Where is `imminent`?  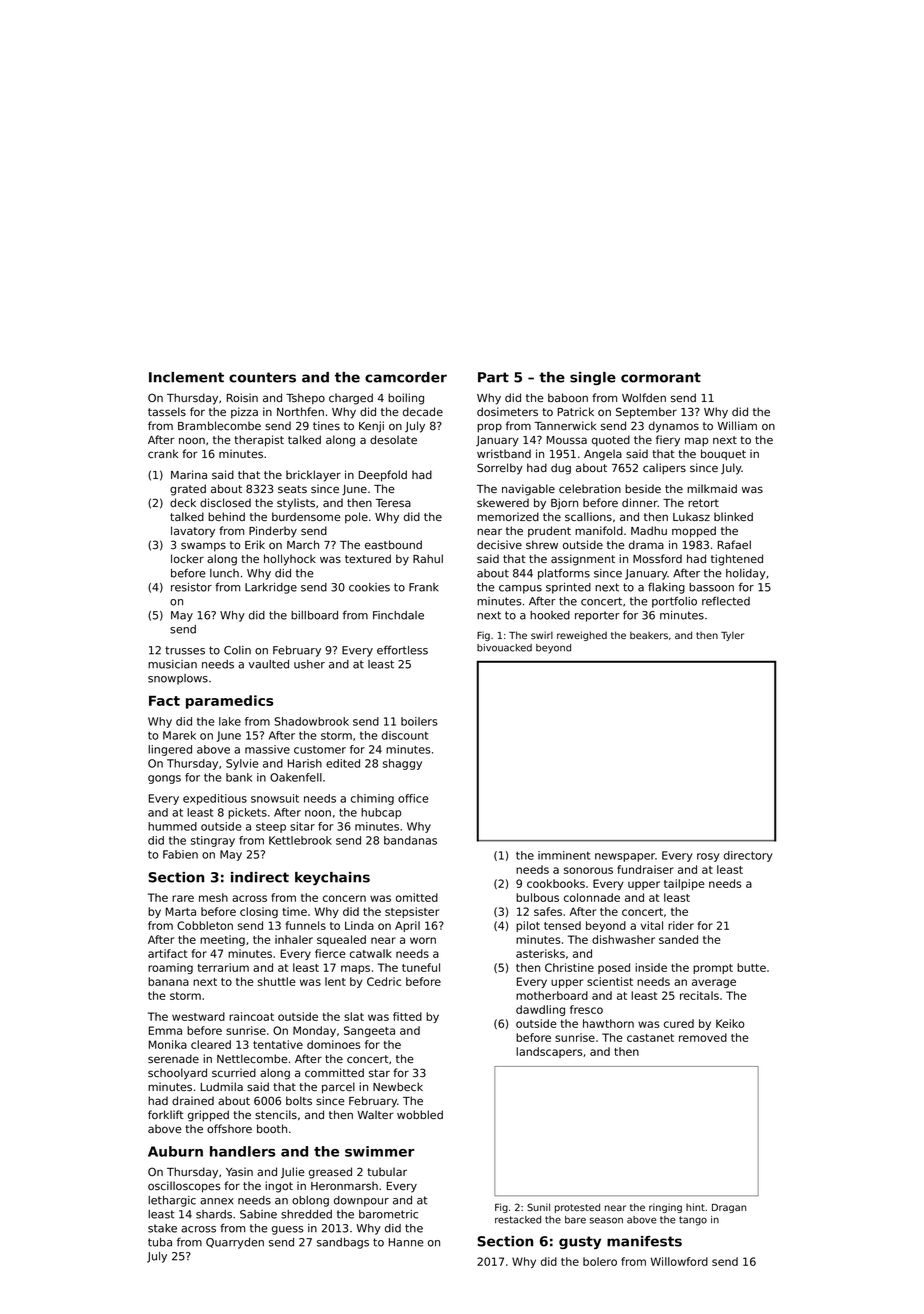
imminent is located at coordinates (564, 855).
